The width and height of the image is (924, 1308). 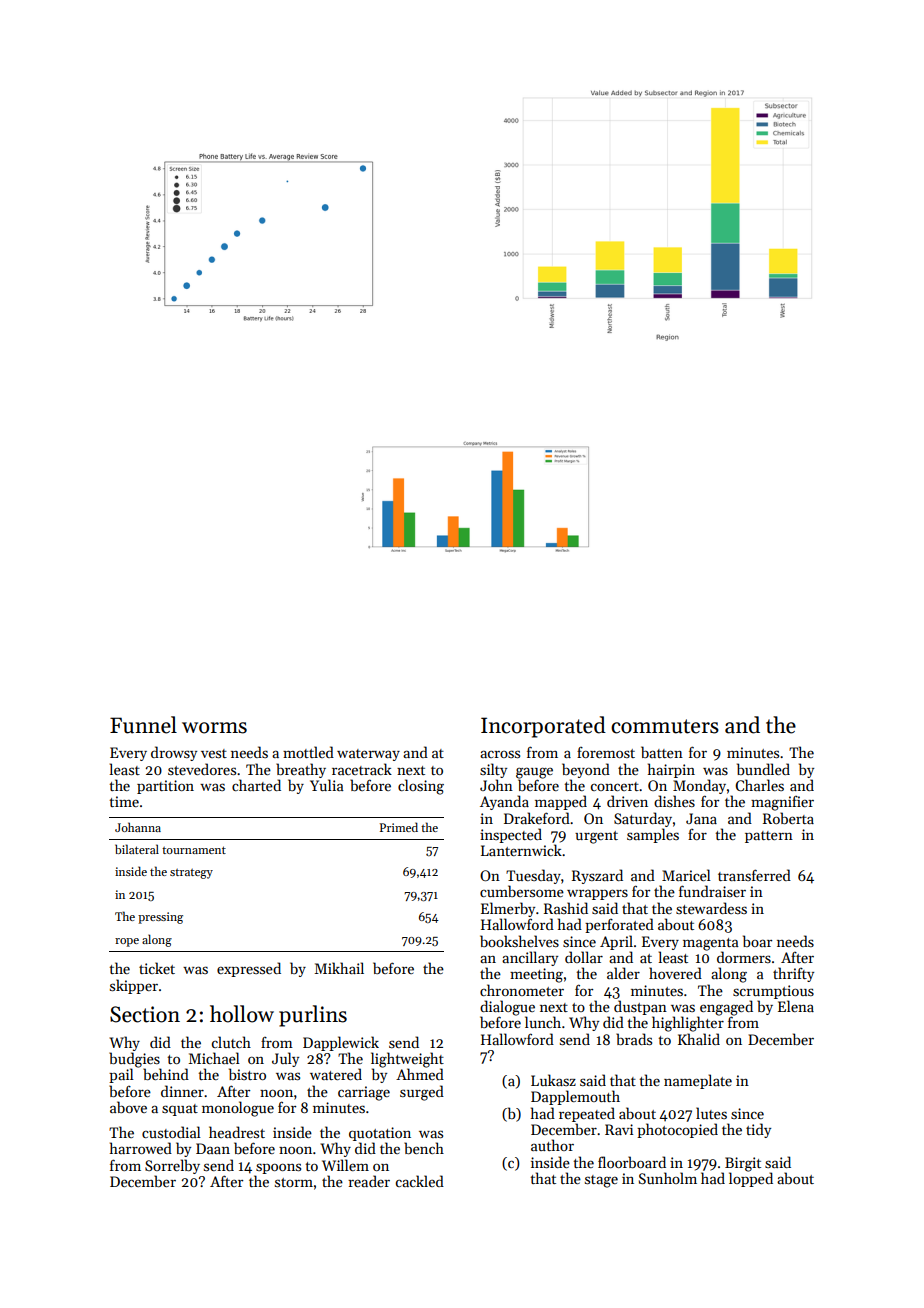 I want to click on behind, so click(x=166, y=1074).
